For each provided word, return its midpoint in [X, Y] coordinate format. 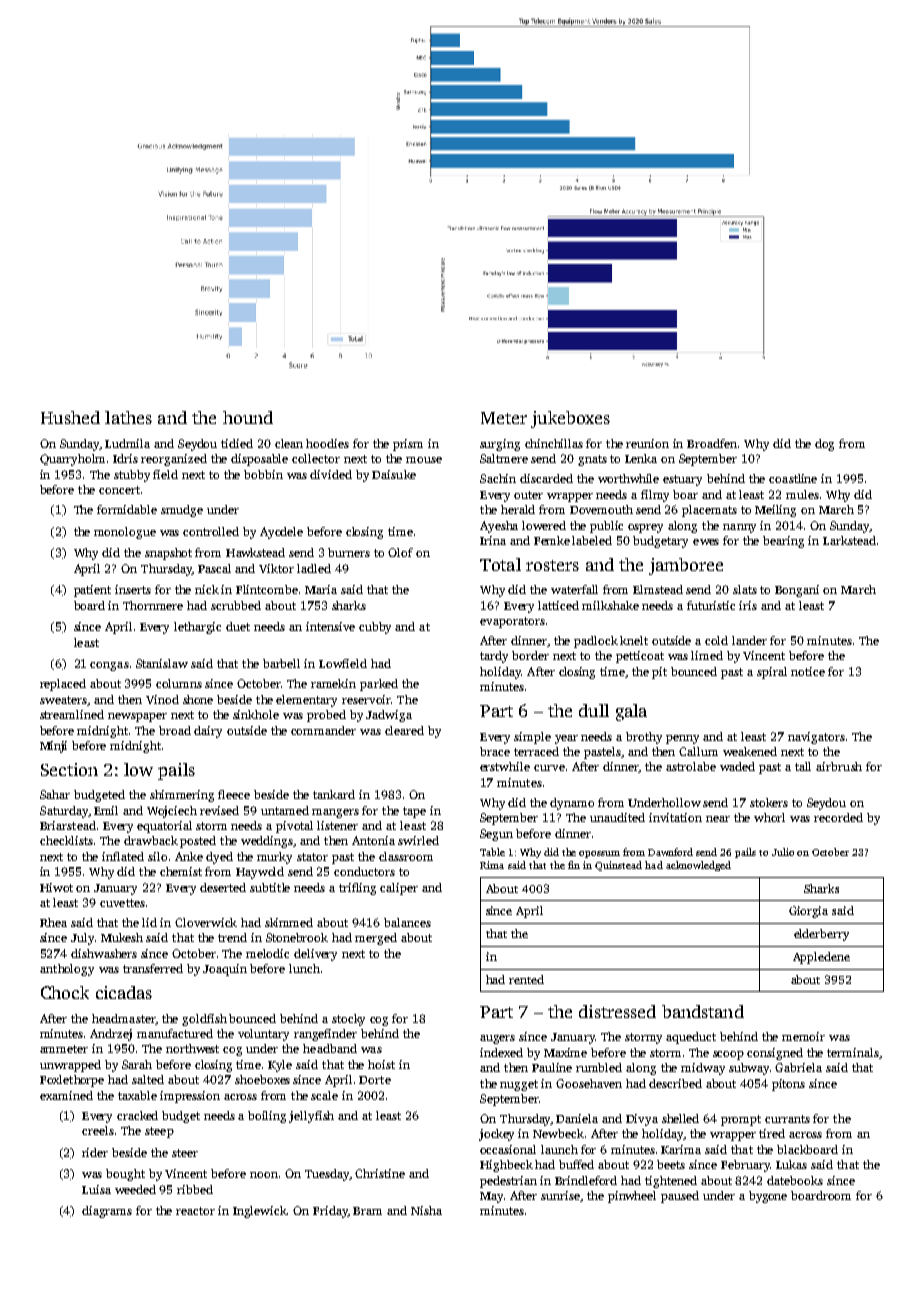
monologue [125, 533]
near [718, 819]
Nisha [426, 1210]
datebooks [795, 1180]
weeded [135, 1189]
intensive [330, 626]
